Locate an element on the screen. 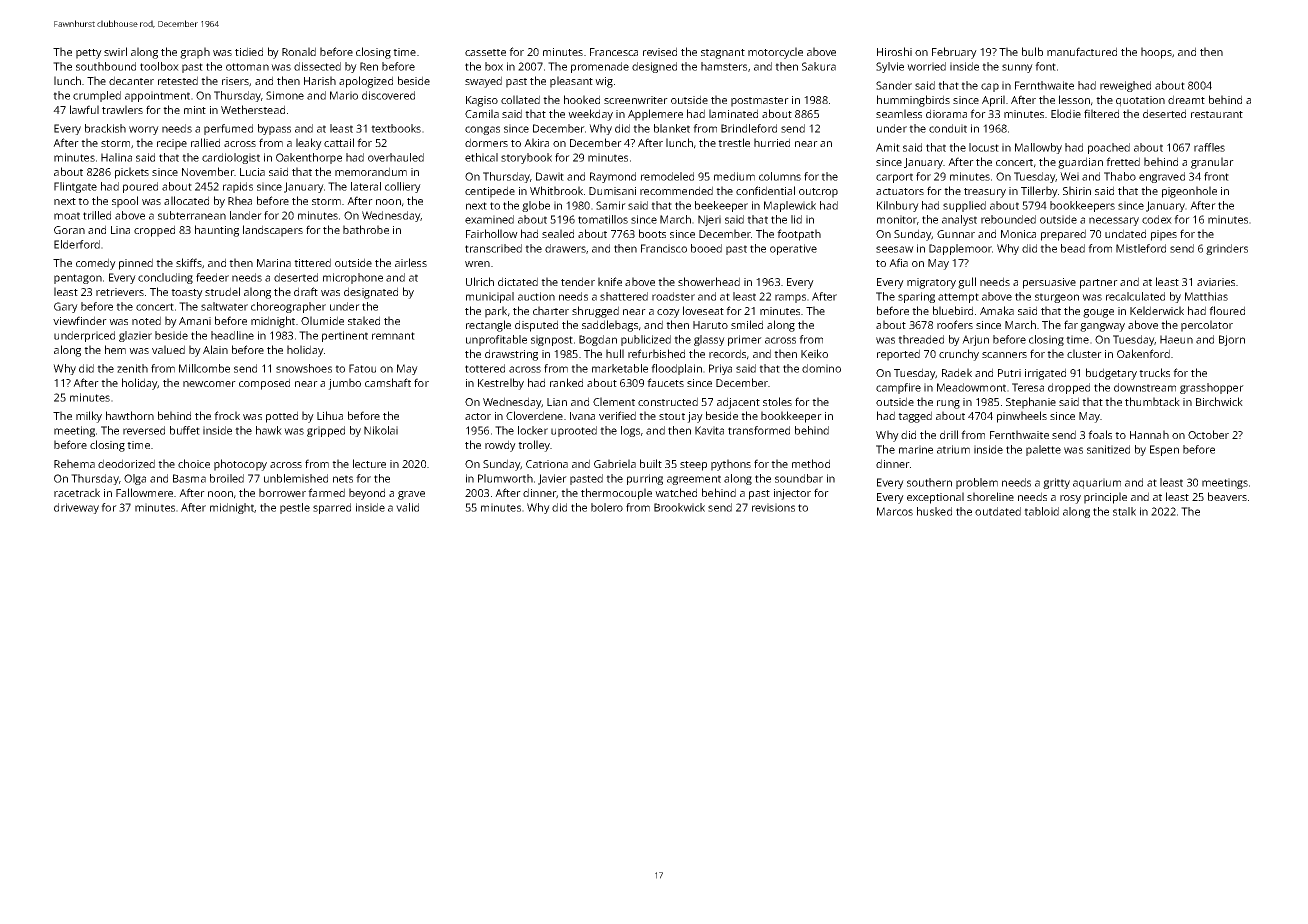 Image resolution: width=1308 pixels, height=924 pixels. stagnant is located at coordinates (723, 54).
